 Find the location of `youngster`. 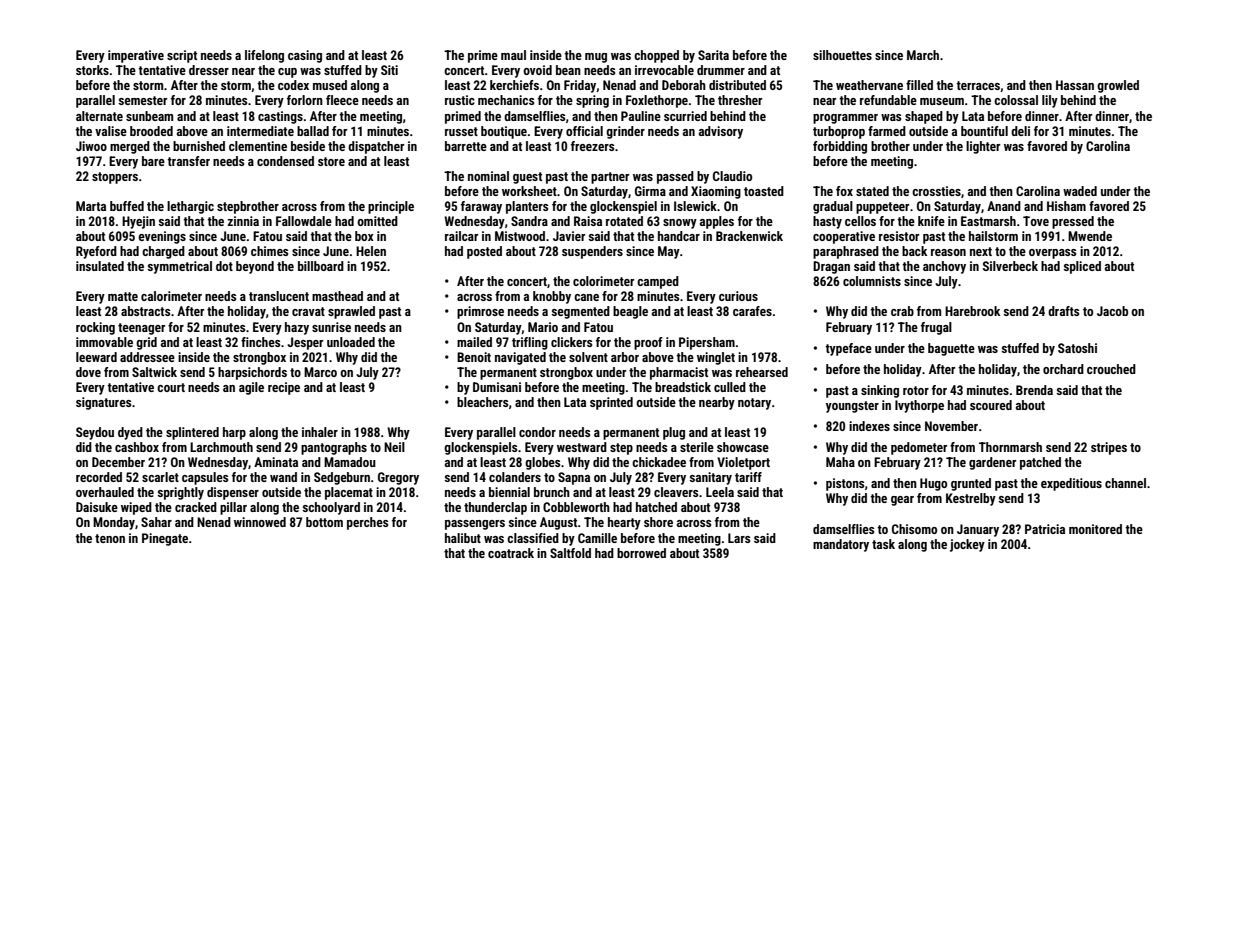

youngster is located at coordinates (852, 407).
